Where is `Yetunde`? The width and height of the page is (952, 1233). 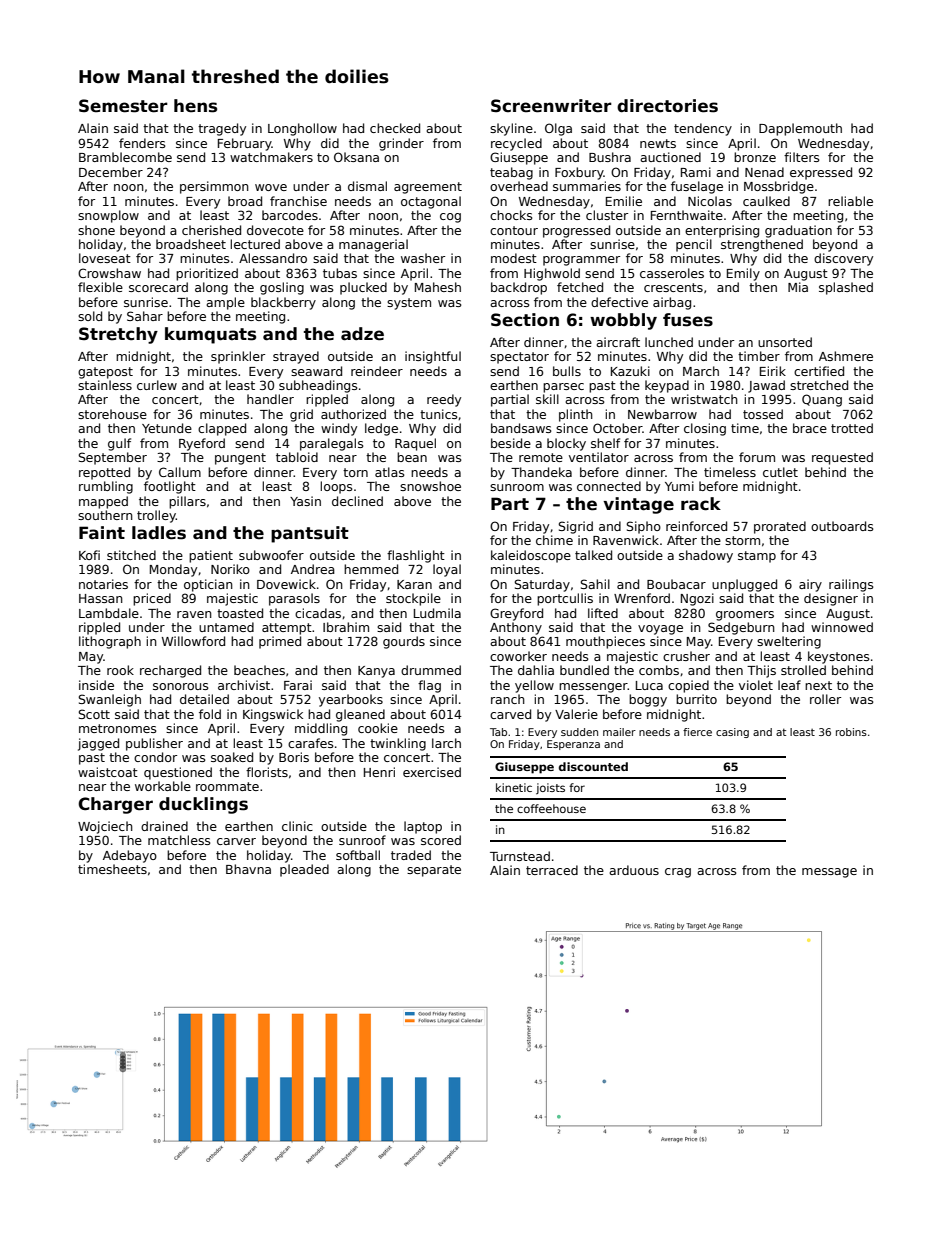 Yetunde is located at coordinates (167, 428).
